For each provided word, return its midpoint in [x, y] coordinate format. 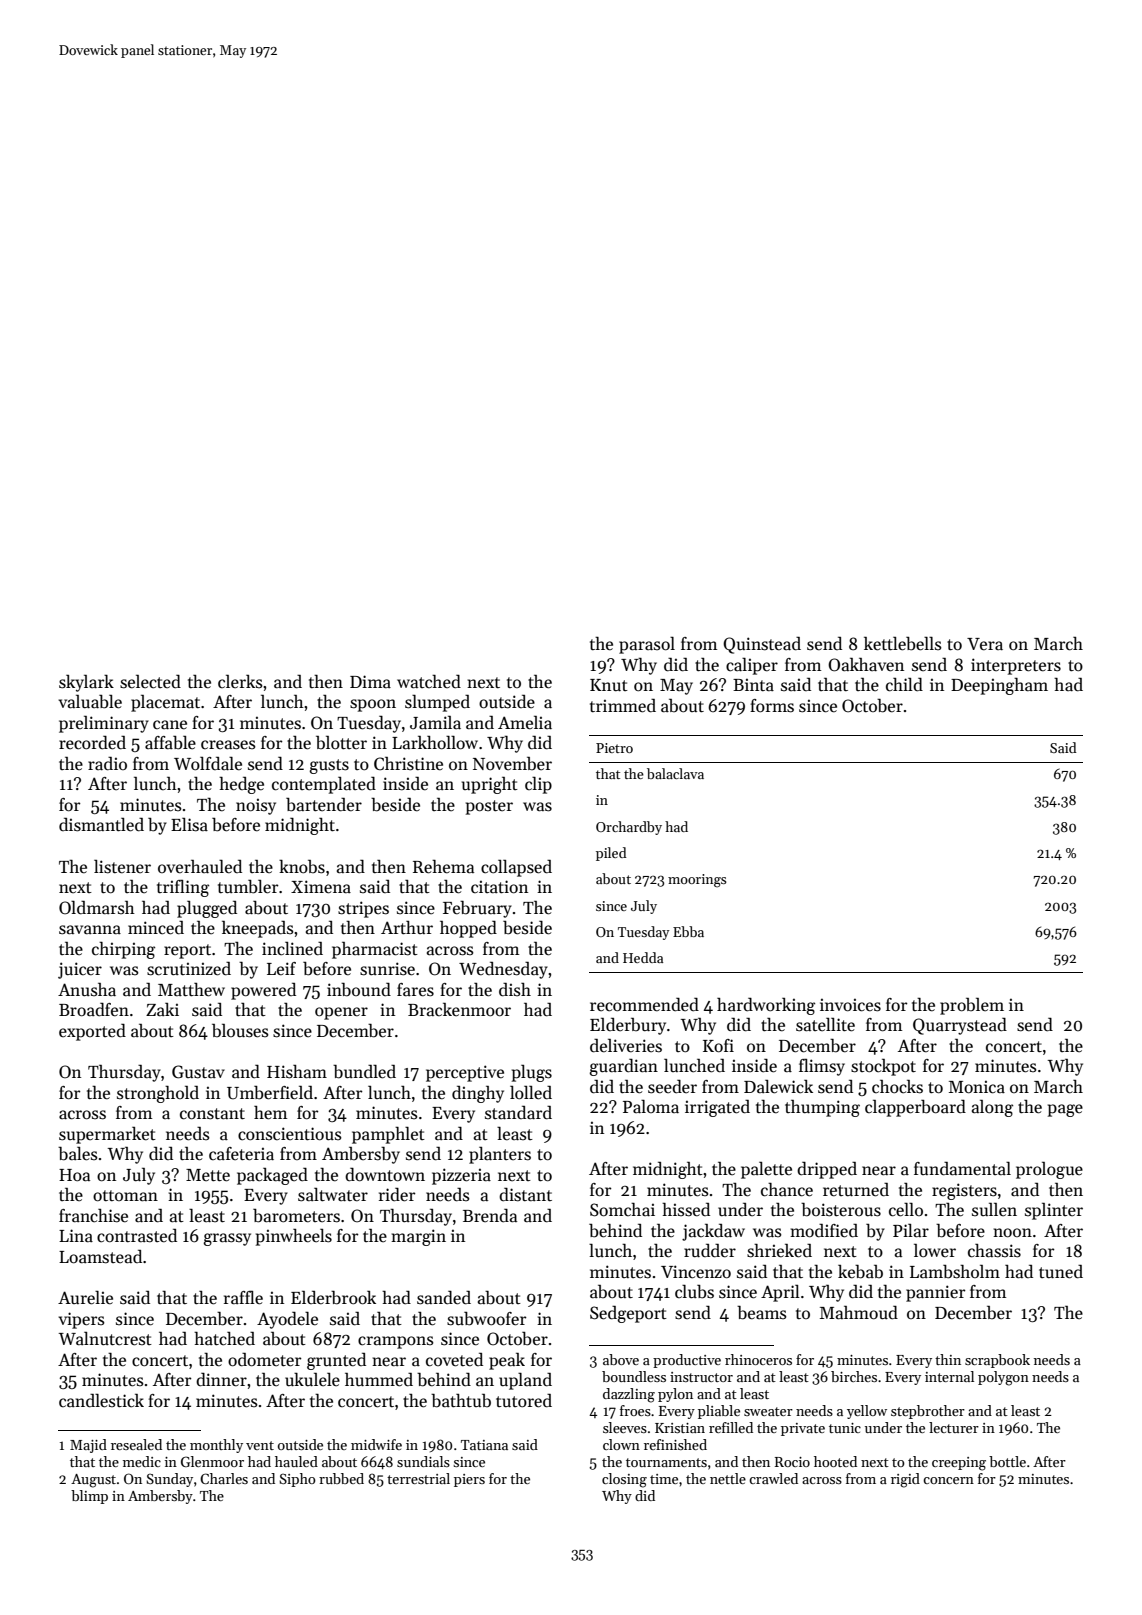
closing [624, 1480]
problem [972, 1006]
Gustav [198, 1072]
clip [538, 785]
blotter [341, 743]
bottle [1007, 1461]
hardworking [766, 1006]
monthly [216, 1446]
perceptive [465, 1073]
